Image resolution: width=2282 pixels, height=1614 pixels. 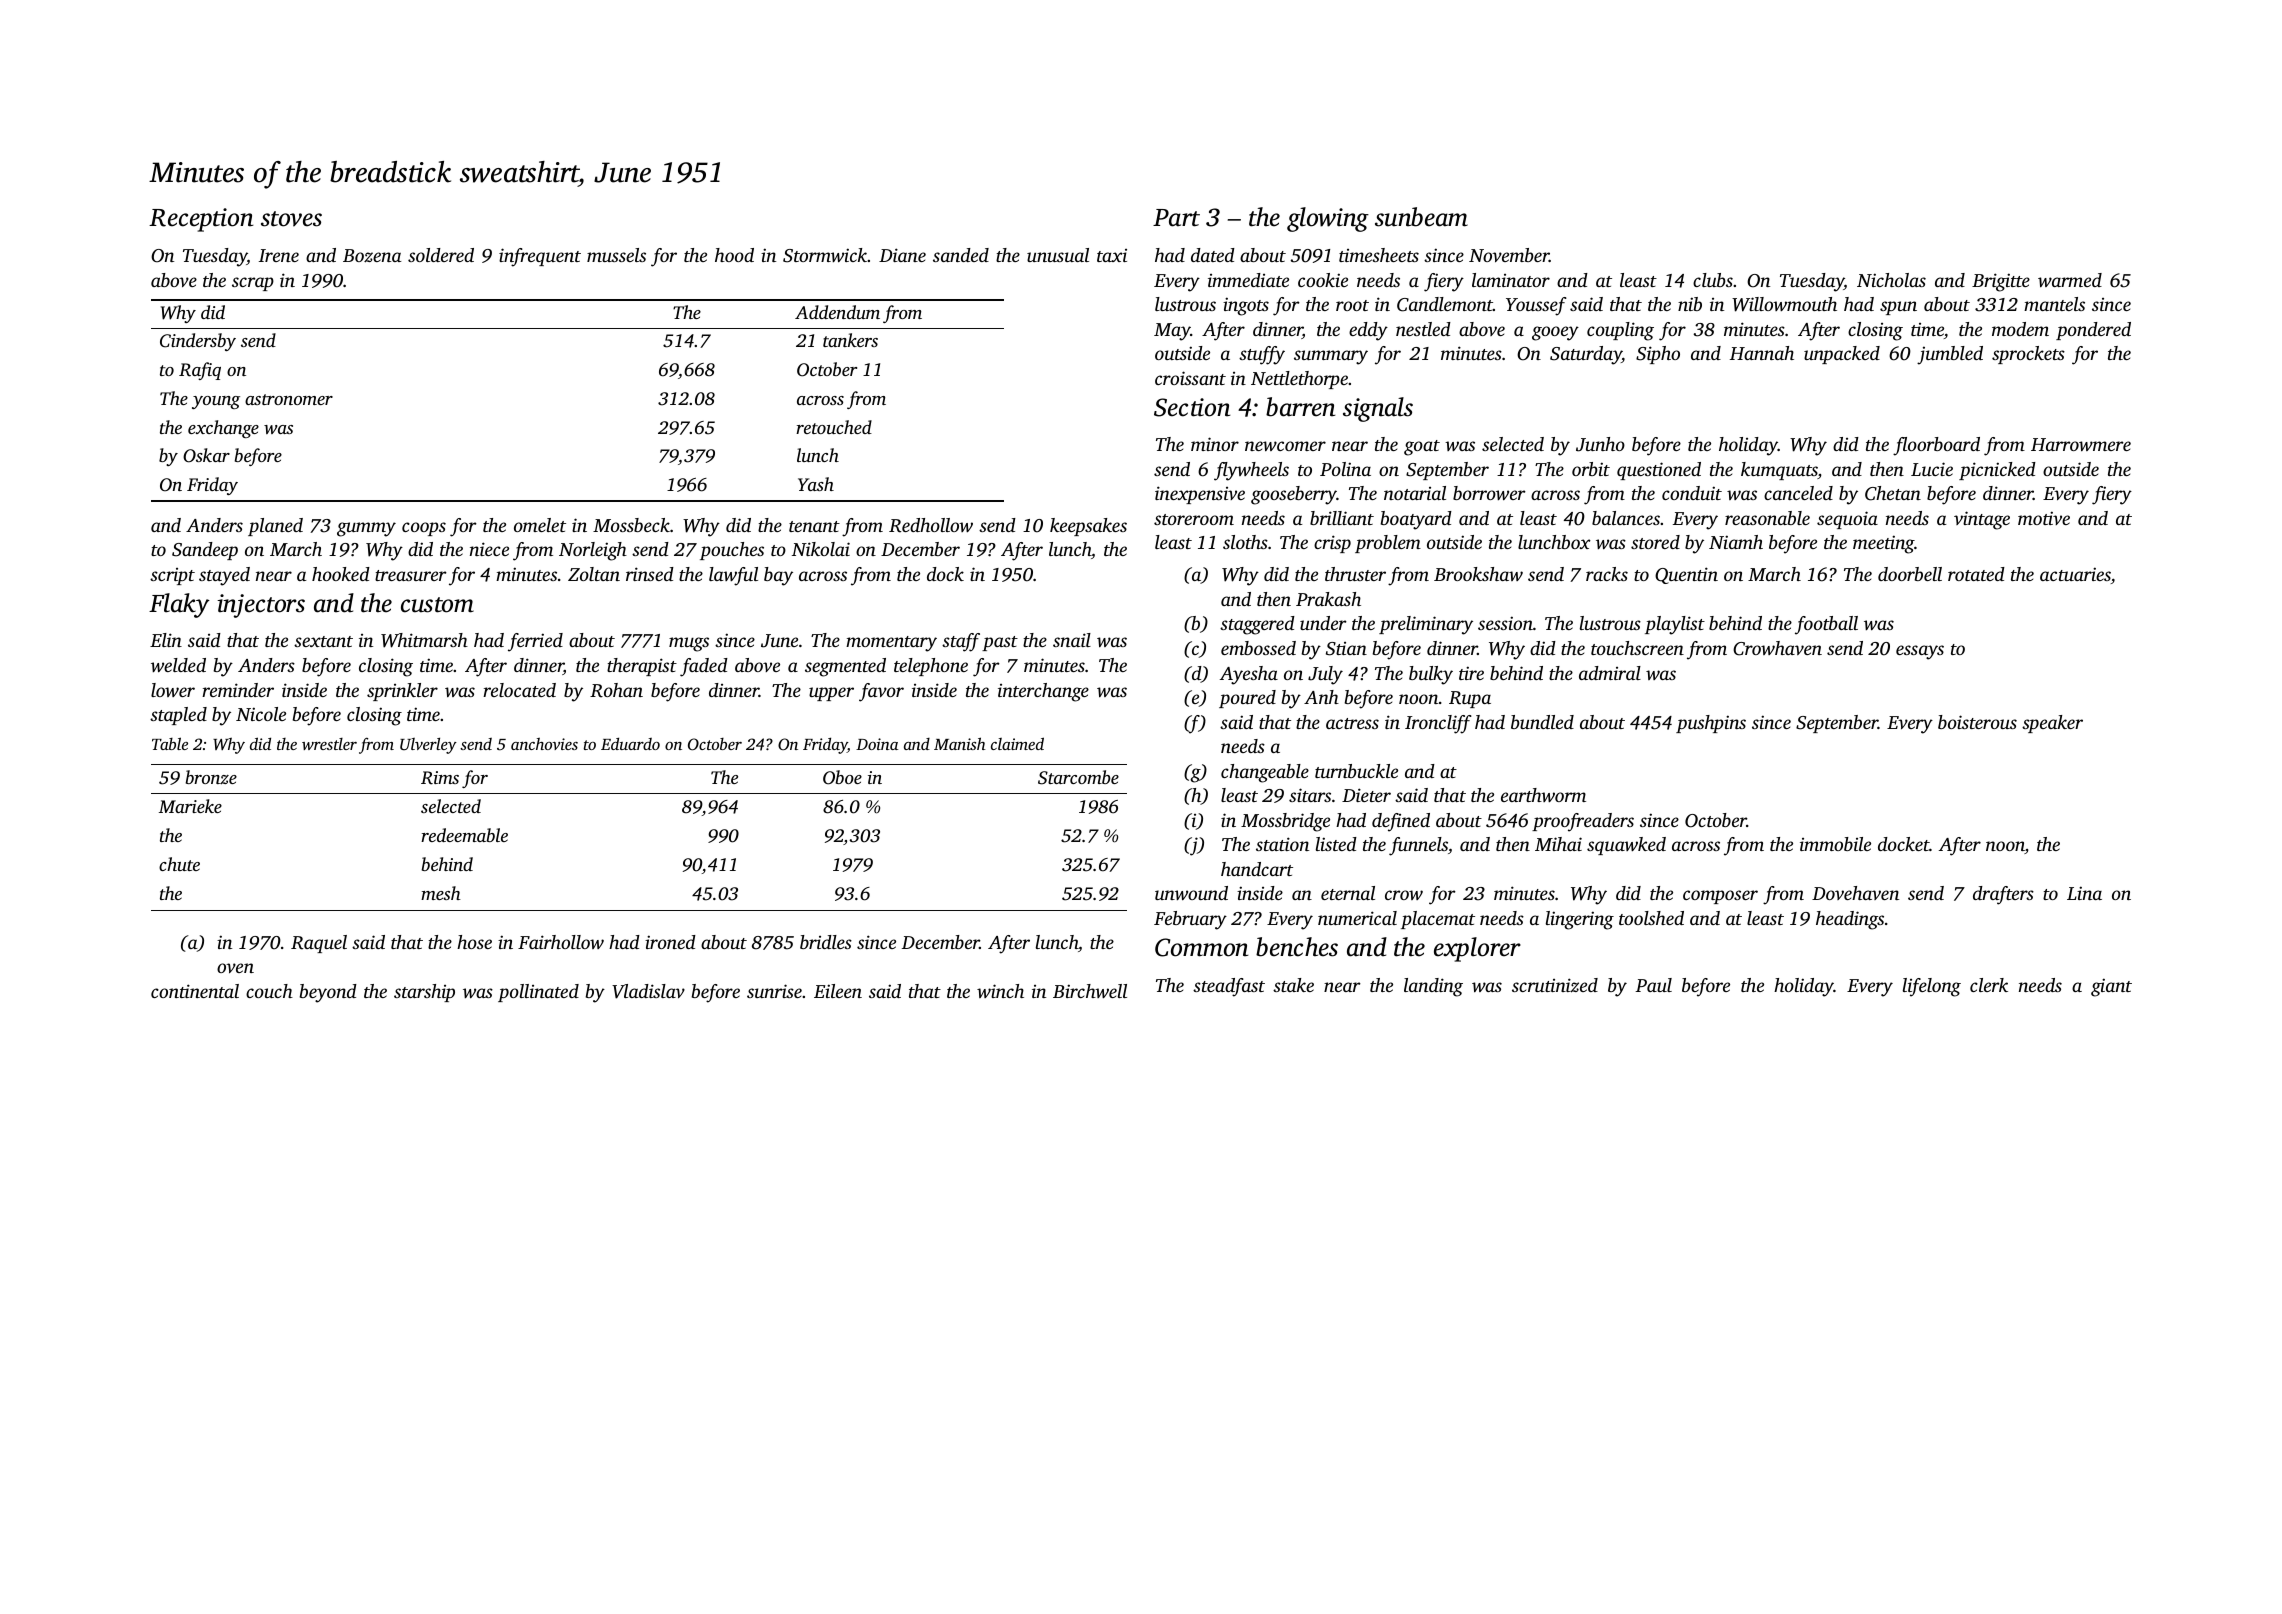 I want to click on jumbled, so click(x=1950, y=355).
